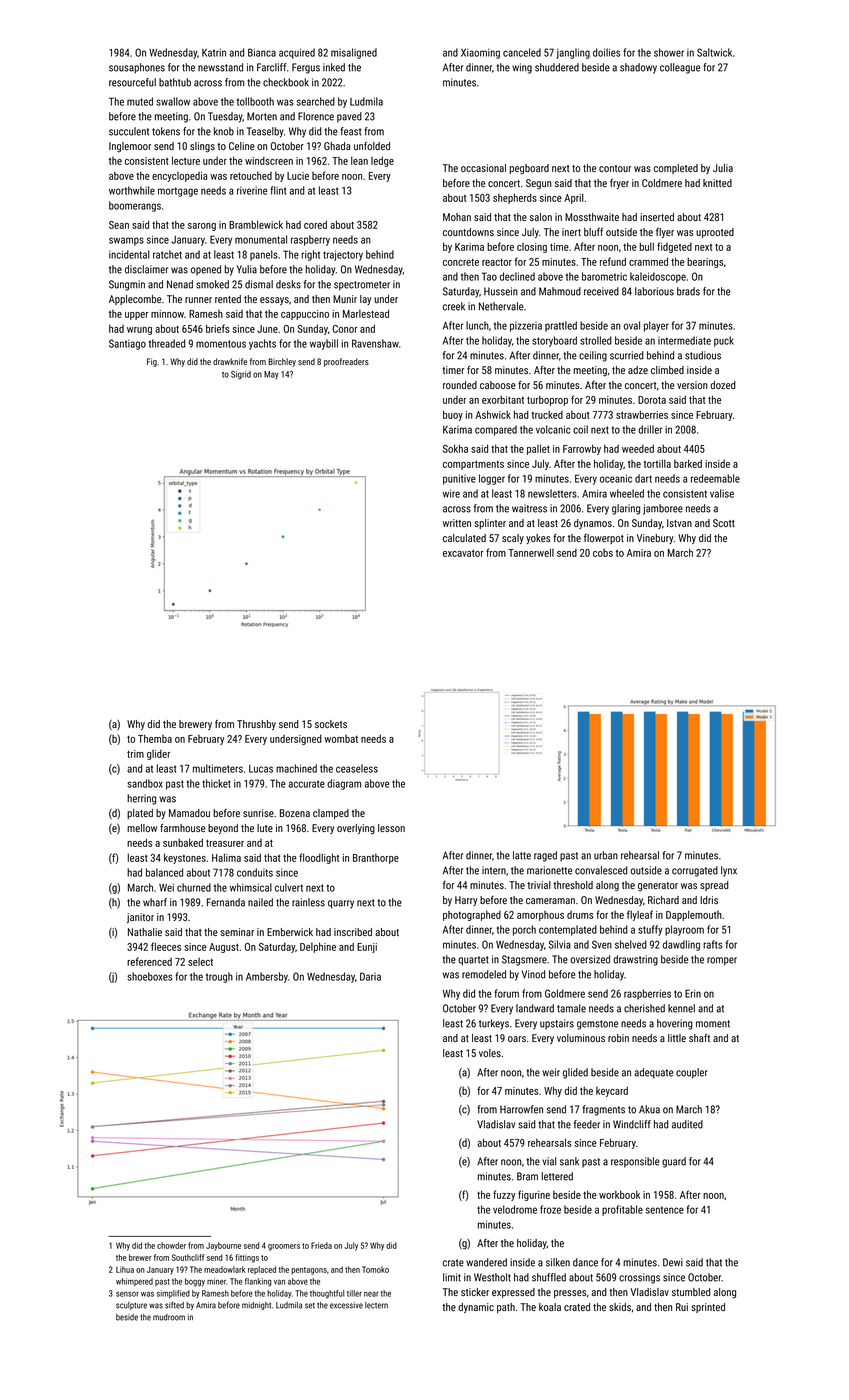 The height and width of the screenshot is (1400, 849). I want to click on dynamic, so click(476, 1308).
